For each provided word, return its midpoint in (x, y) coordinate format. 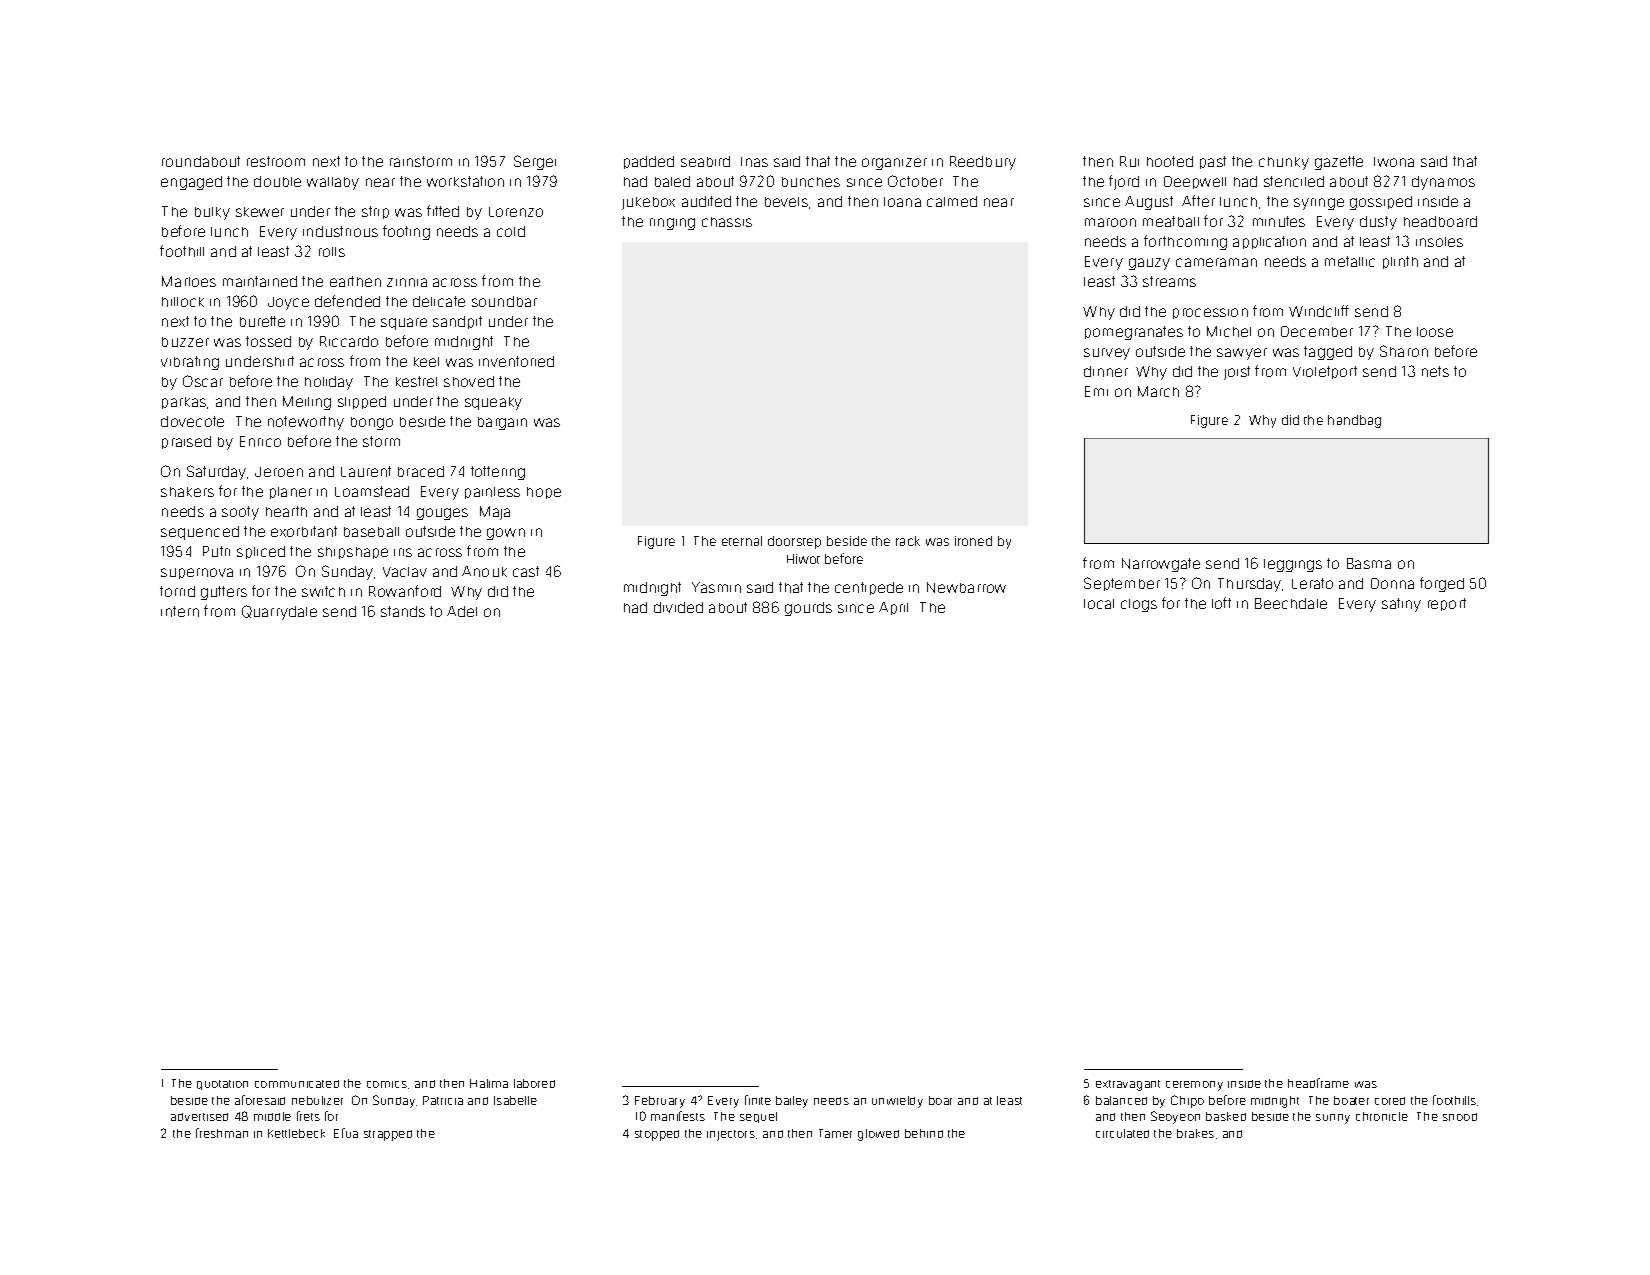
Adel (462, 611)
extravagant (1128, 1085)
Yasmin (716, 587)
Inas (754, 162)
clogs (1139, 605)
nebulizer (317, 1100)
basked (1226, 1116)
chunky (1284, 163)
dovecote (192, 421)
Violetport (1325, 372)
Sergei (535, 162)
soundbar (504, 301)
